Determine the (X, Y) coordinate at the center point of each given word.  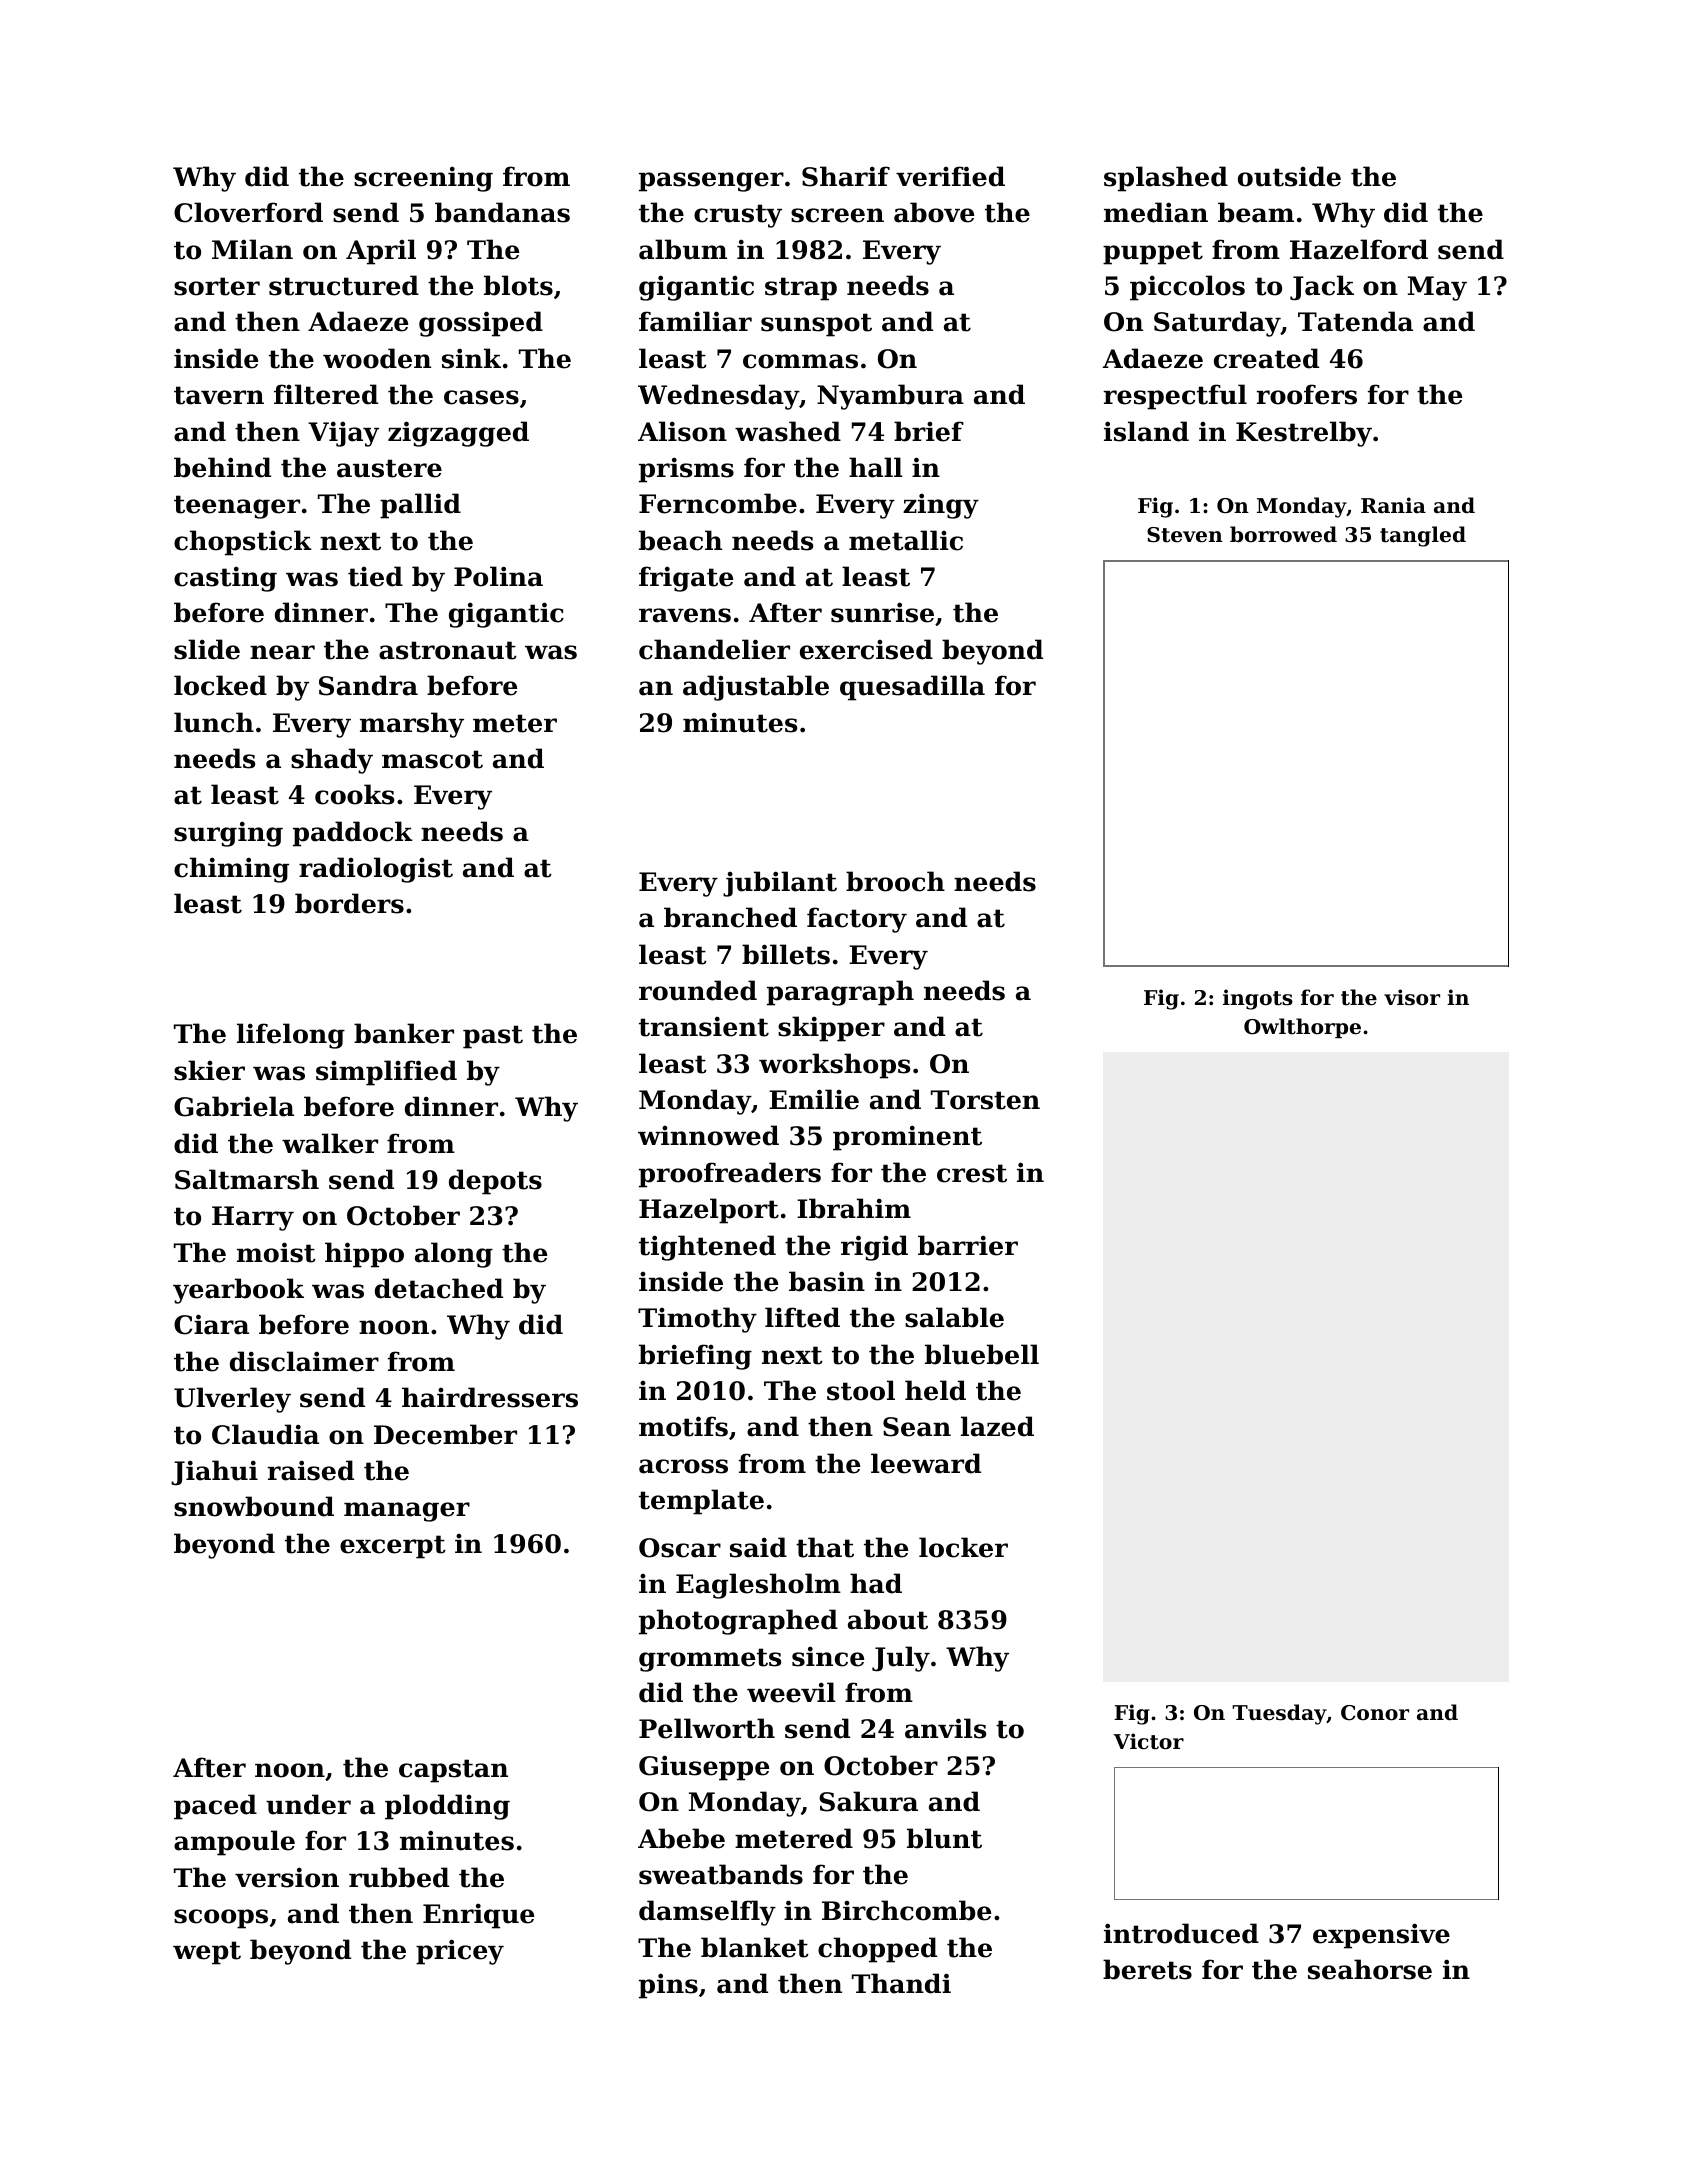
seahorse (1370, 1969)
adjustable (756, 688)
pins (668, 1986)
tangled (1423, 536)
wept (207, 1953)
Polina (498, 576)
